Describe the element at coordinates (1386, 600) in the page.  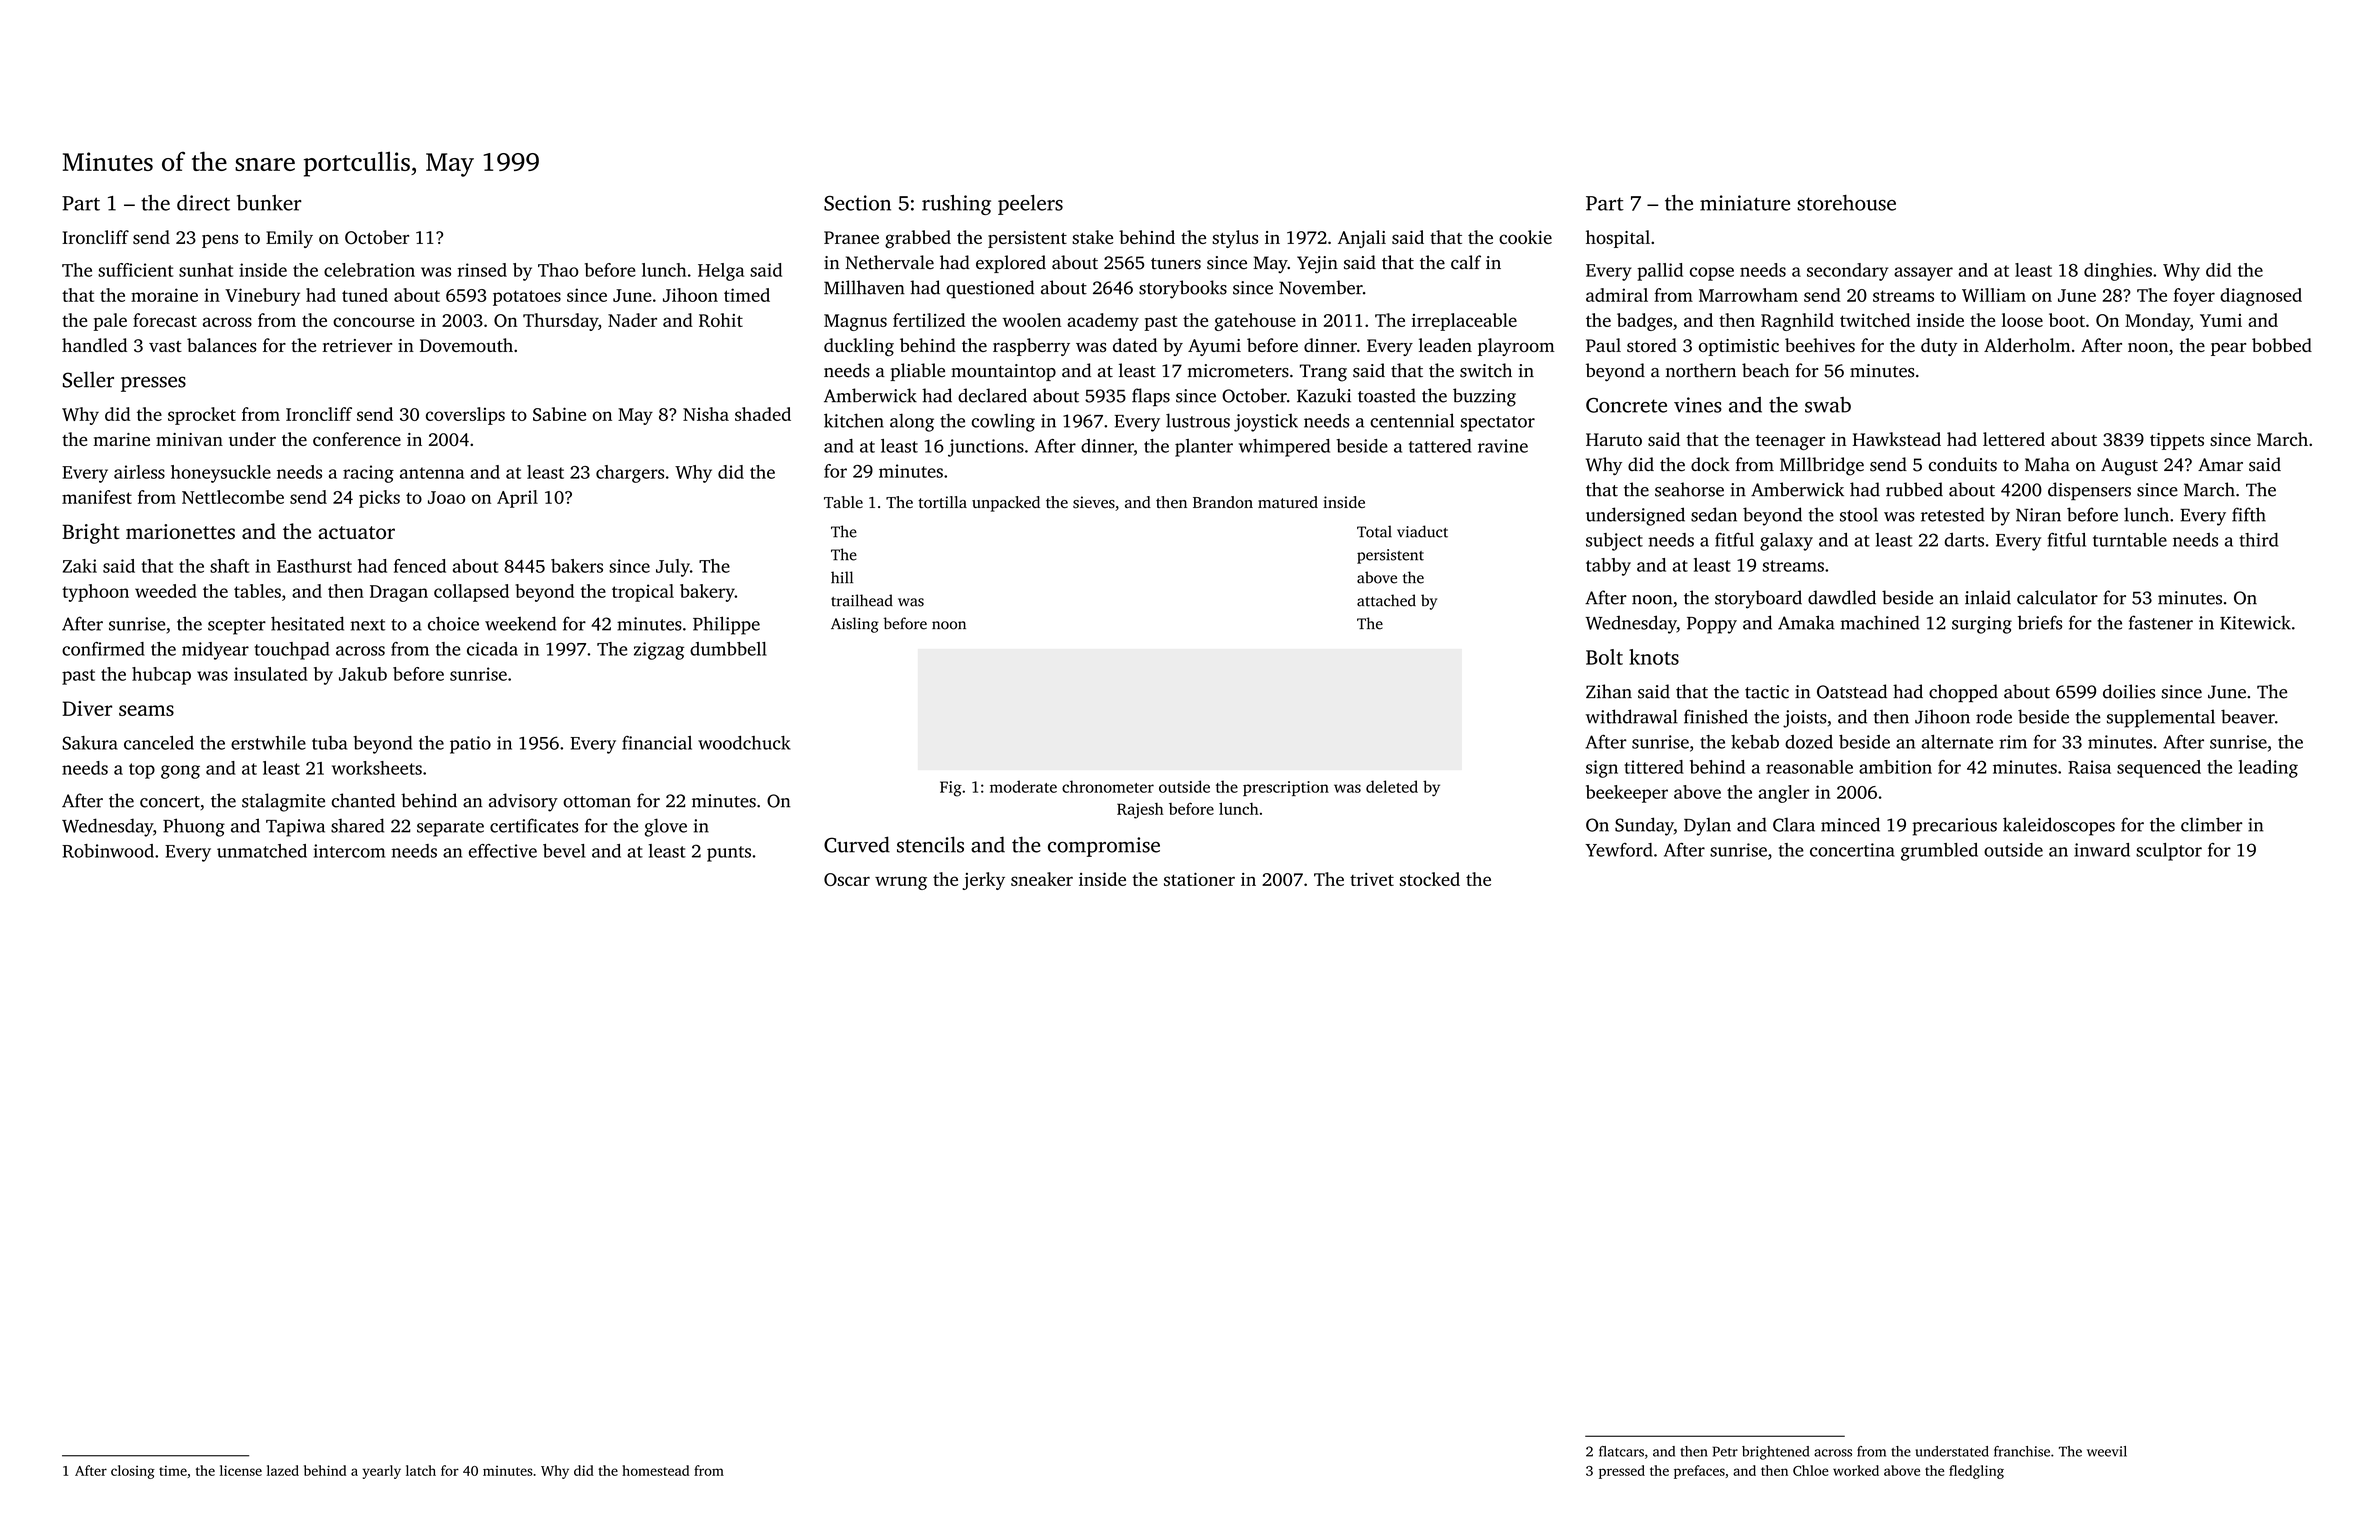
I see `attached` at that location.
